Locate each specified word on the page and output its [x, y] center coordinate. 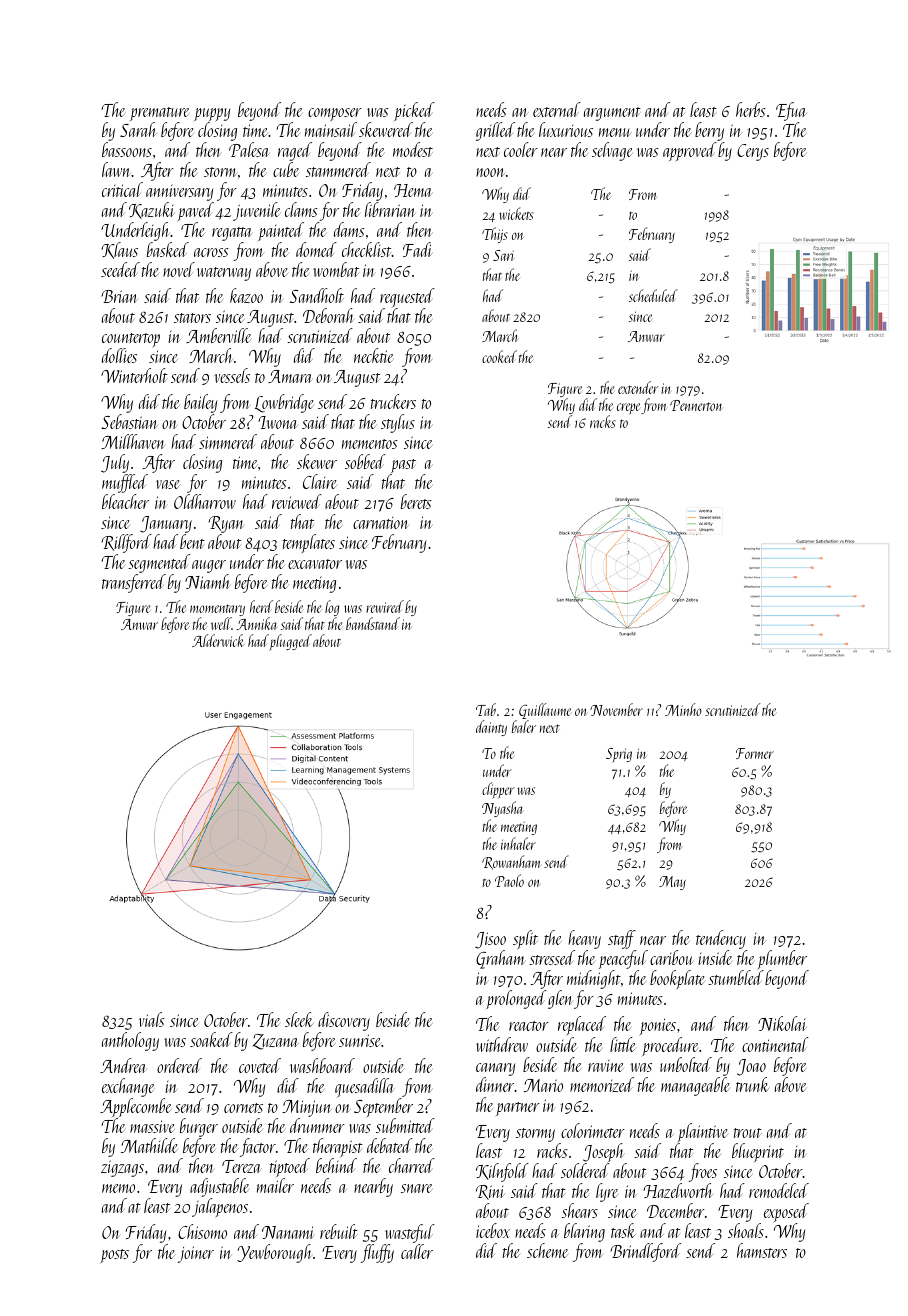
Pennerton [696, 405]
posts [115, 1256]
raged [295, 151]
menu [615, 132]
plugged [290, 642]
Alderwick [218, 640]
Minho [683, 709]
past [403, 466]
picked [414, 111]
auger [209, 566]
